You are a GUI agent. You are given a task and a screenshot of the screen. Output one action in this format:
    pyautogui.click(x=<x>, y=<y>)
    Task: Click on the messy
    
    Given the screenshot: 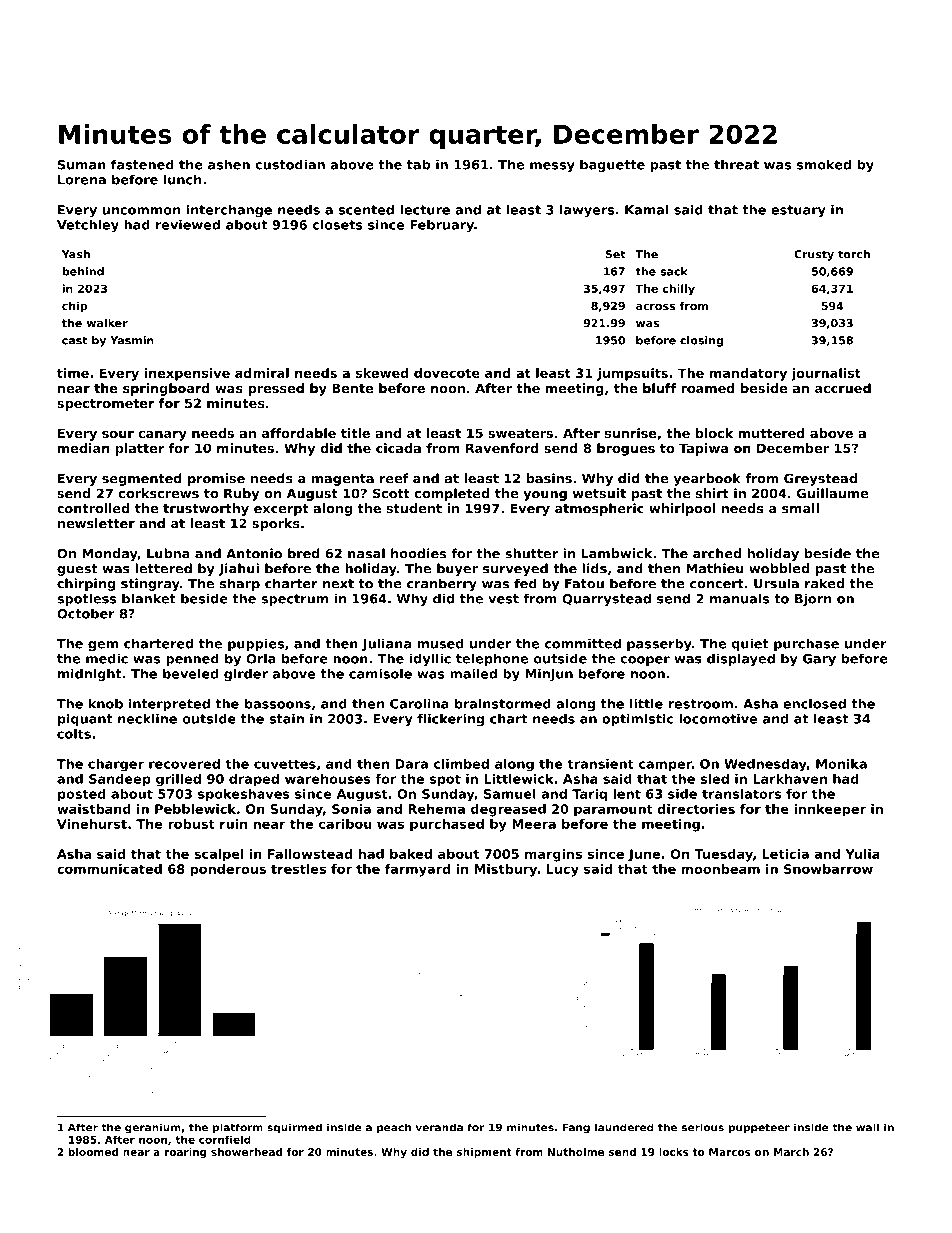 What is the action you would take?
    pyautogui.click(x=552, y=167)
